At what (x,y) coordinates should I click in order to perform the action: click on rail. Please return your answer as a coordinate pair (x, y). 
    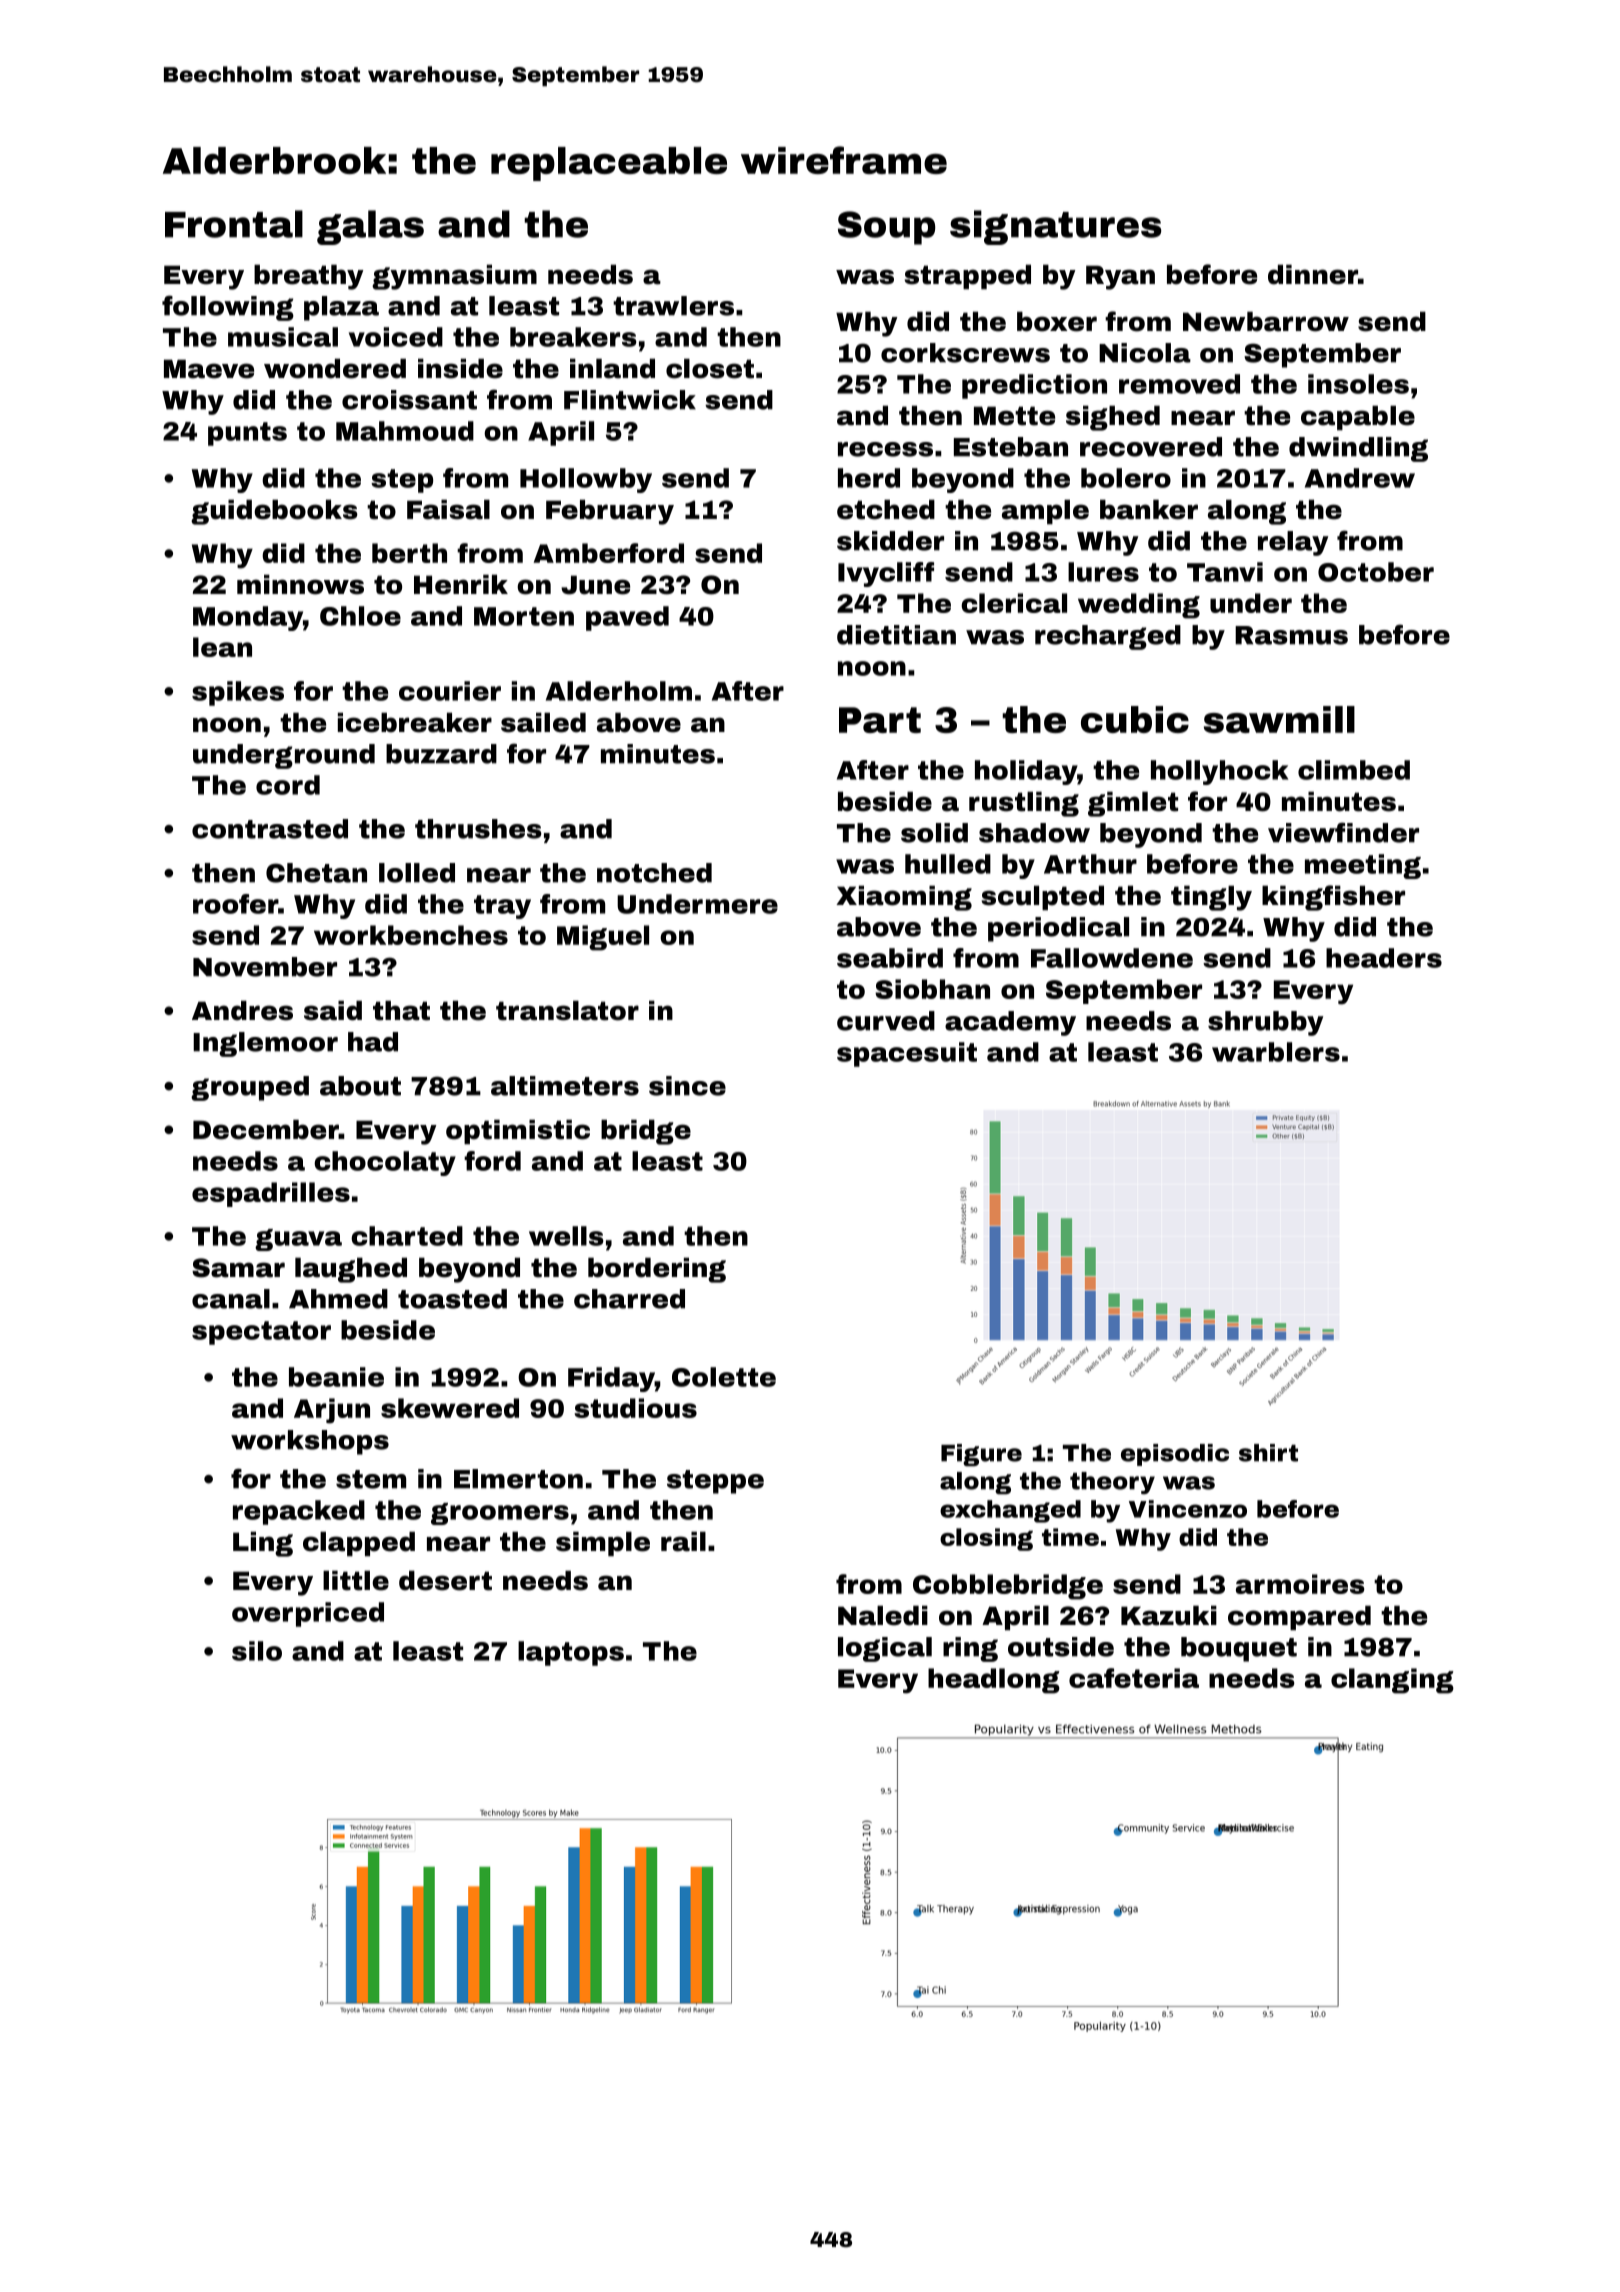
    Looking at the image, I should click on (683, 1541).
